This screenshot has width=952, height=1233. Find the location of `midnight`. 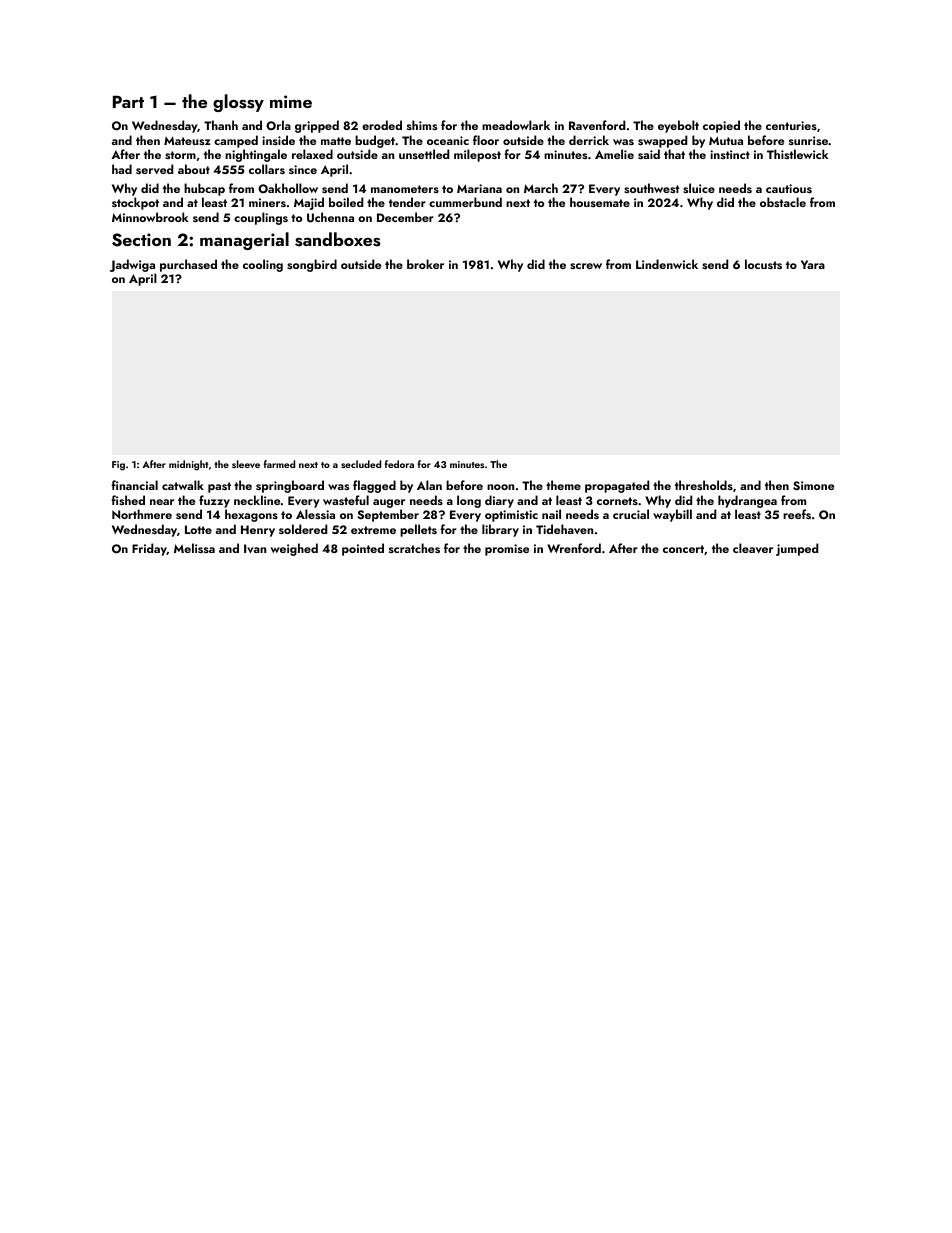

midnight is located at coordinates (188, 465).
